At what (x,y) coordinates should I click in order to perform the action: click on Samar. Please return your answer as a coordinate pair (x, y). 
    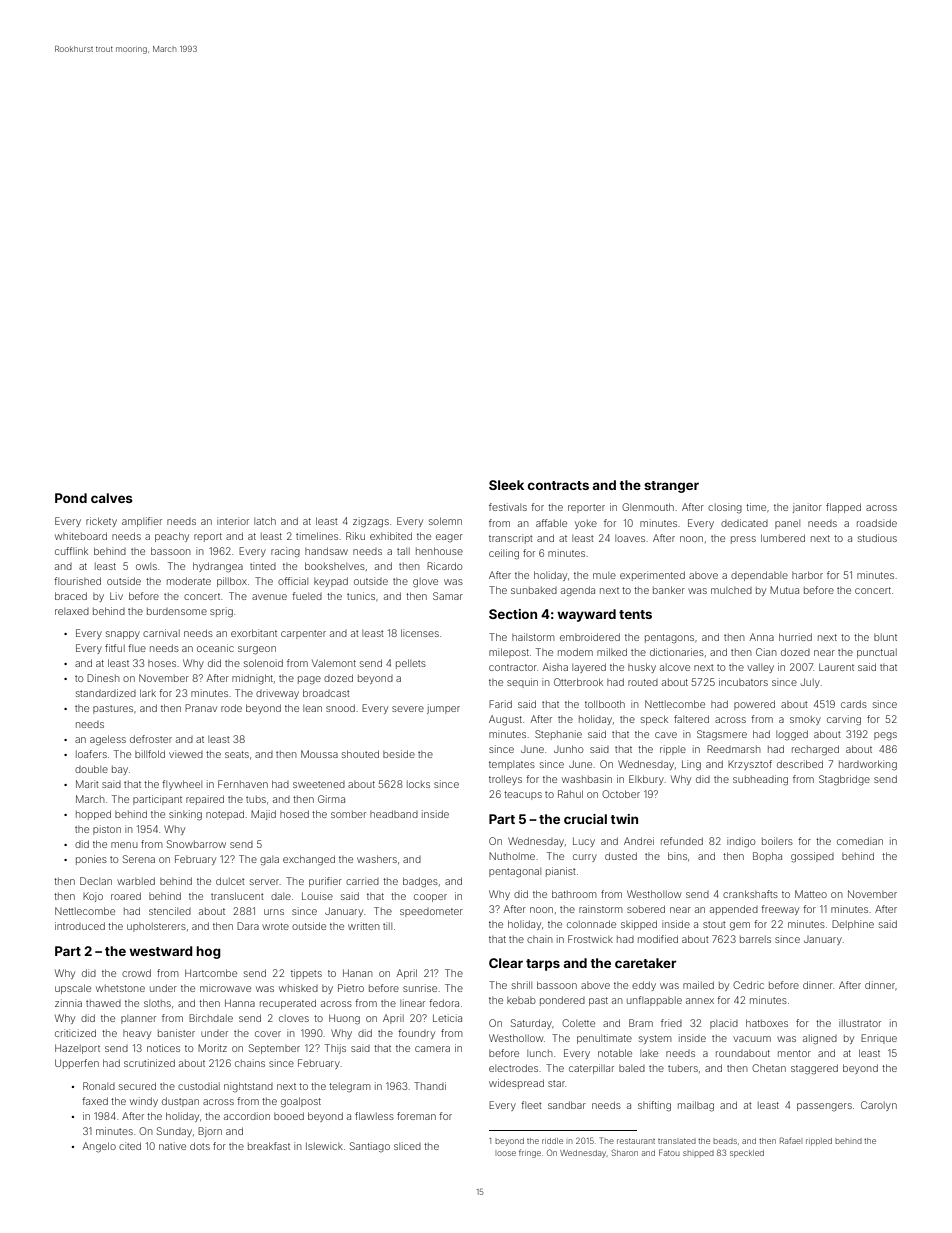
    Looking at the image, I should click on (448, 596).
